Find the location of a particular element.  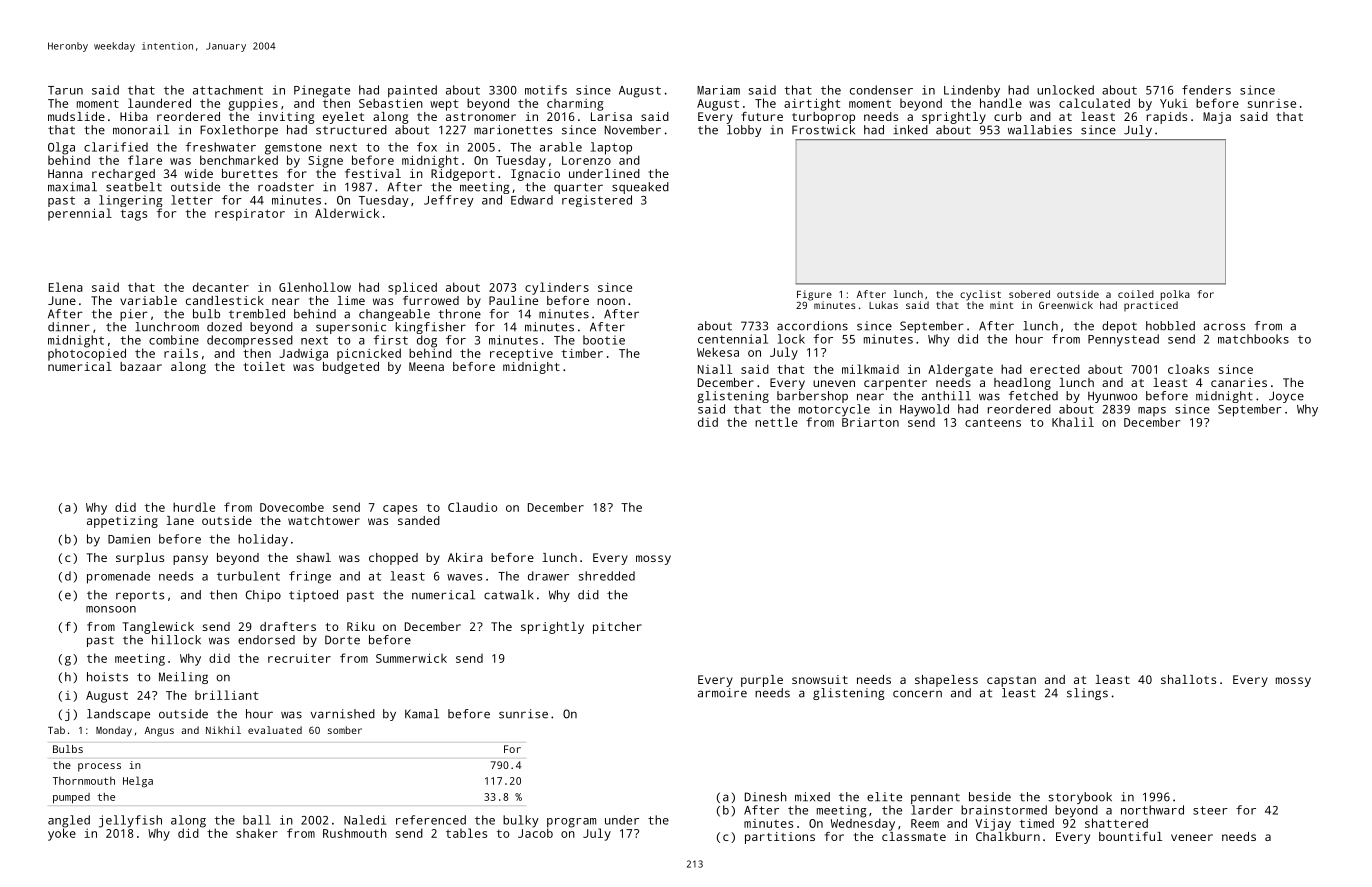

slings is located at coordinates (1087, 694).
